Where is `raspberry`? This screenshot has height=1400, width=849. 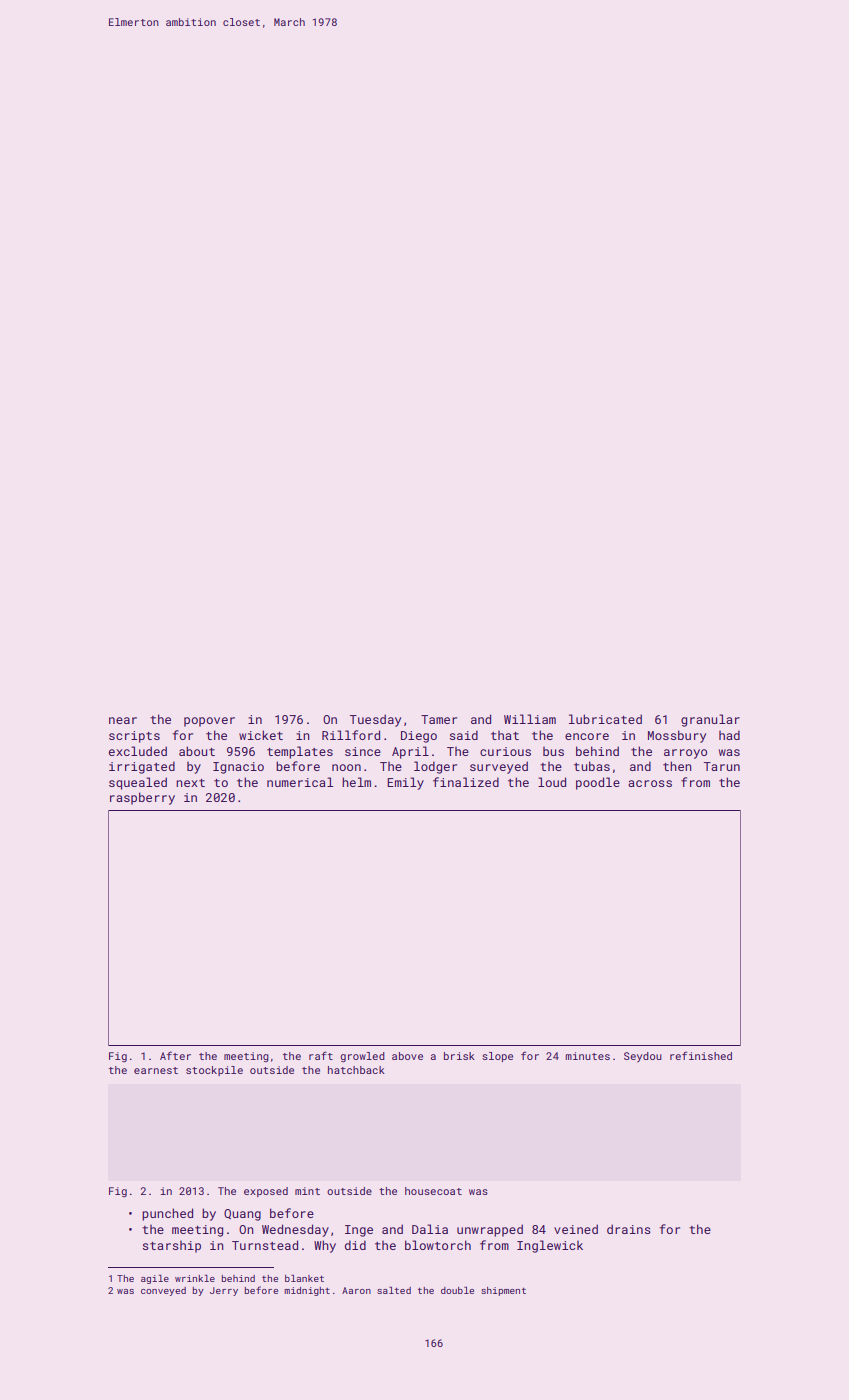 raspberry is located at coordinates (142, 798).
